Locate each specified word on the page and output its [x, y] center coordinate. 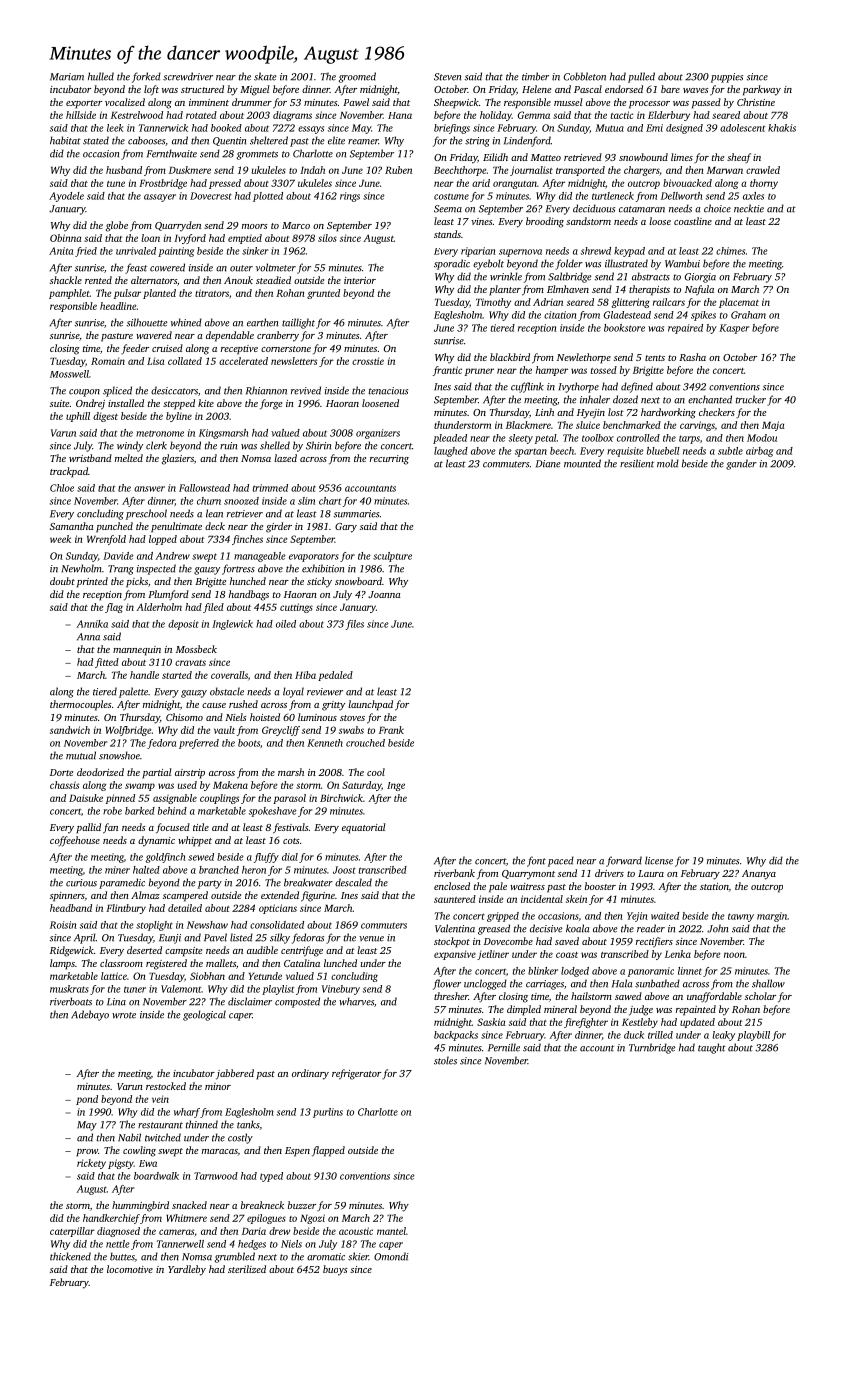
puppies [727, 78]
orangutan [515, 185]
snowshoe [119, 755]
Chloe [62, 488]
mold [668, 463]
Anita [61, 251]
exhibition [323, 568]
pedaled [335, 676]
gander [741, 464]
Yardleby [187, 1270]
